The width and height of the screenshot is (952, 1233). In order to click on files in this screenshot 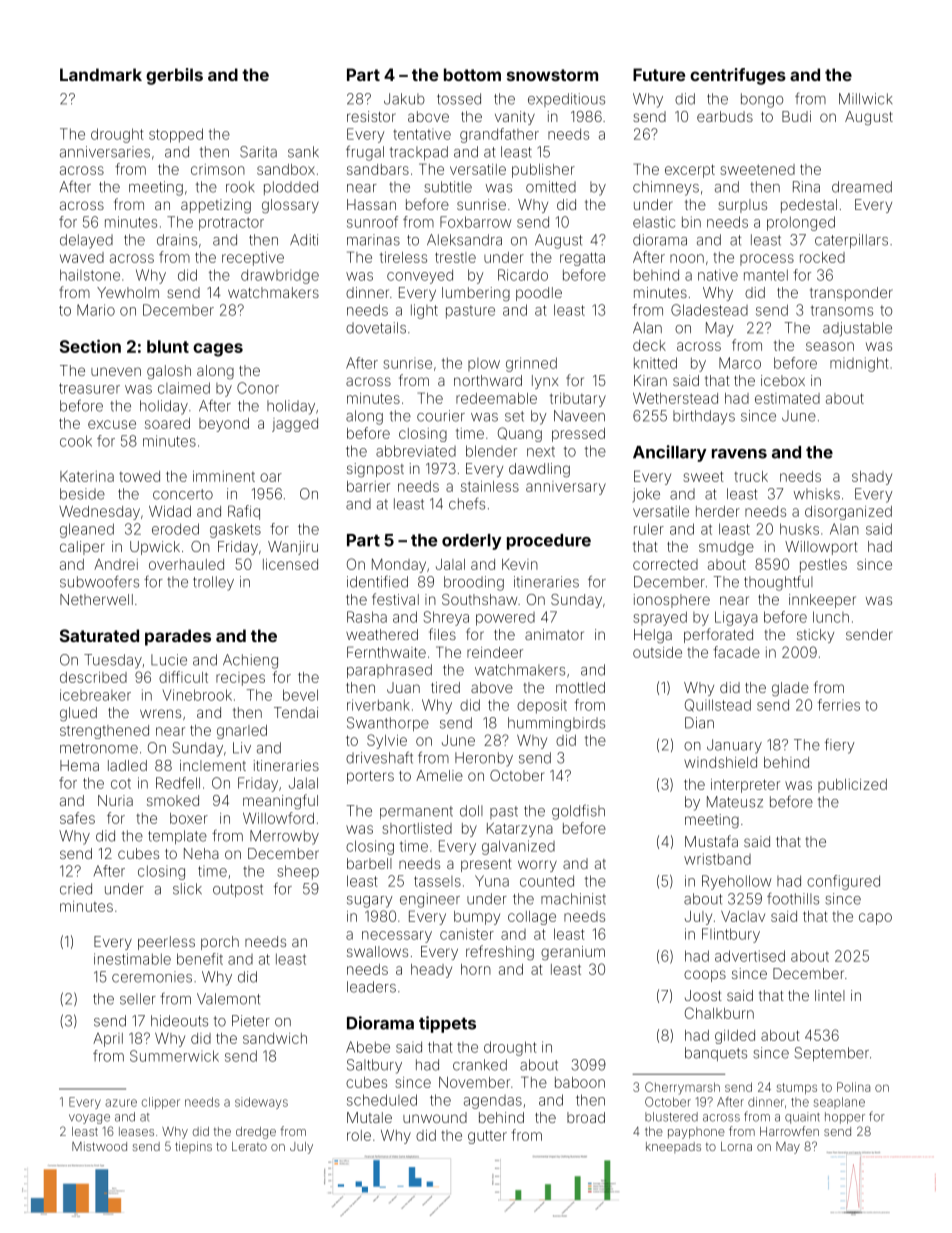, I will do `click(442, 634)`.
